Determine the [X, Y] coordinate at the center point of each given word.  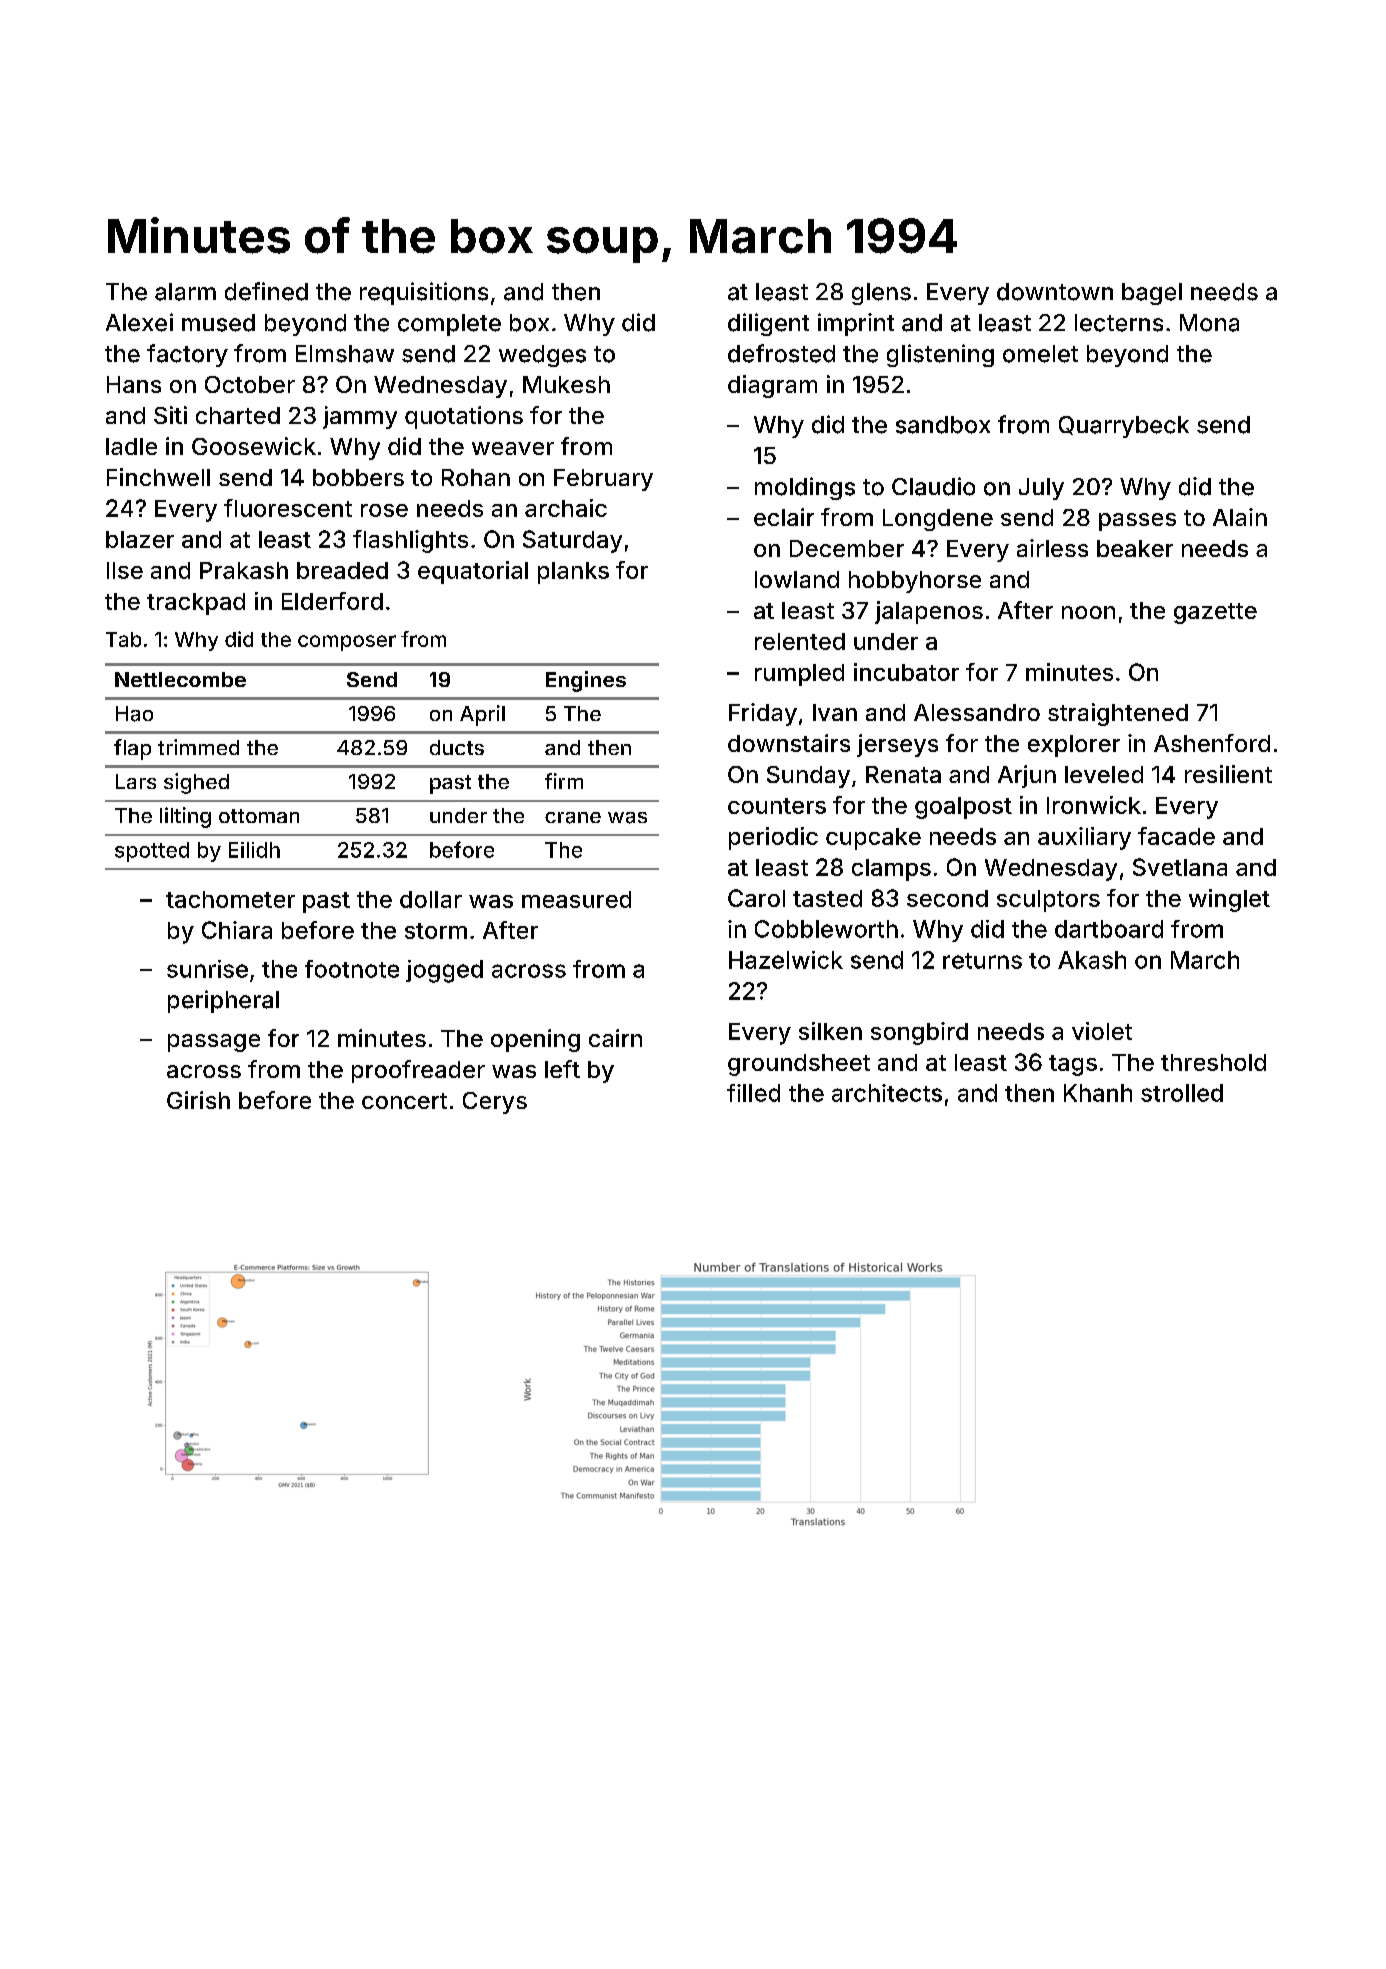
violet [1102, 1031]
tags [1073, 1065]
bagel [1152, 294]
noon [1088, 612]
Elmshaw [345, 354]
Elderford [332, 601]
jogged [444, 971]
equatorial [473, 572]
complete [449, 325]
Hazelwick [786, 960]
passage [214, 1043]
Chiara [237, 930]
